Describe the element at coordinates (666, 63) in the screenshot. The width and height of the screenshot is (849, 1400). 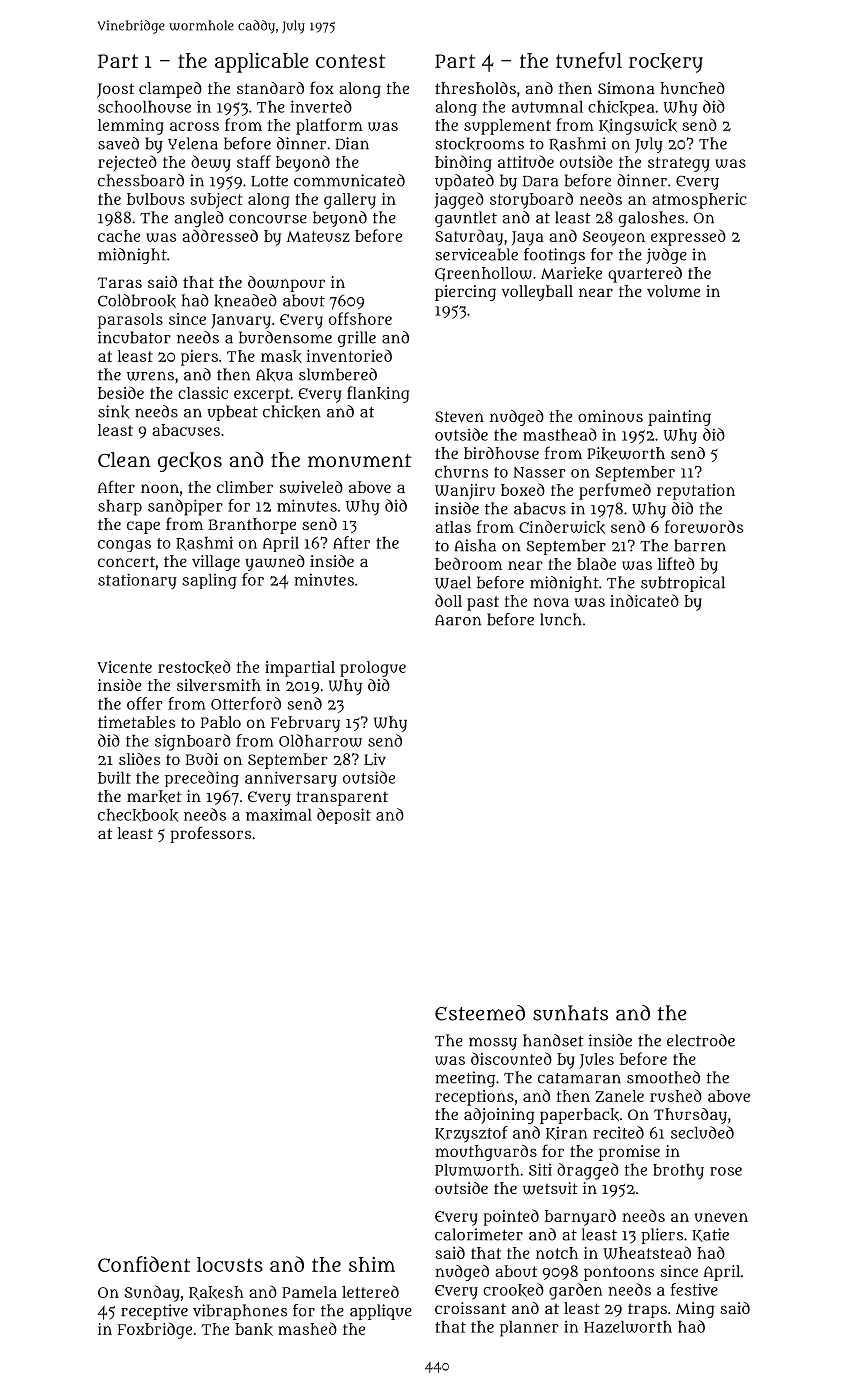
I see `rockery` at that location.
